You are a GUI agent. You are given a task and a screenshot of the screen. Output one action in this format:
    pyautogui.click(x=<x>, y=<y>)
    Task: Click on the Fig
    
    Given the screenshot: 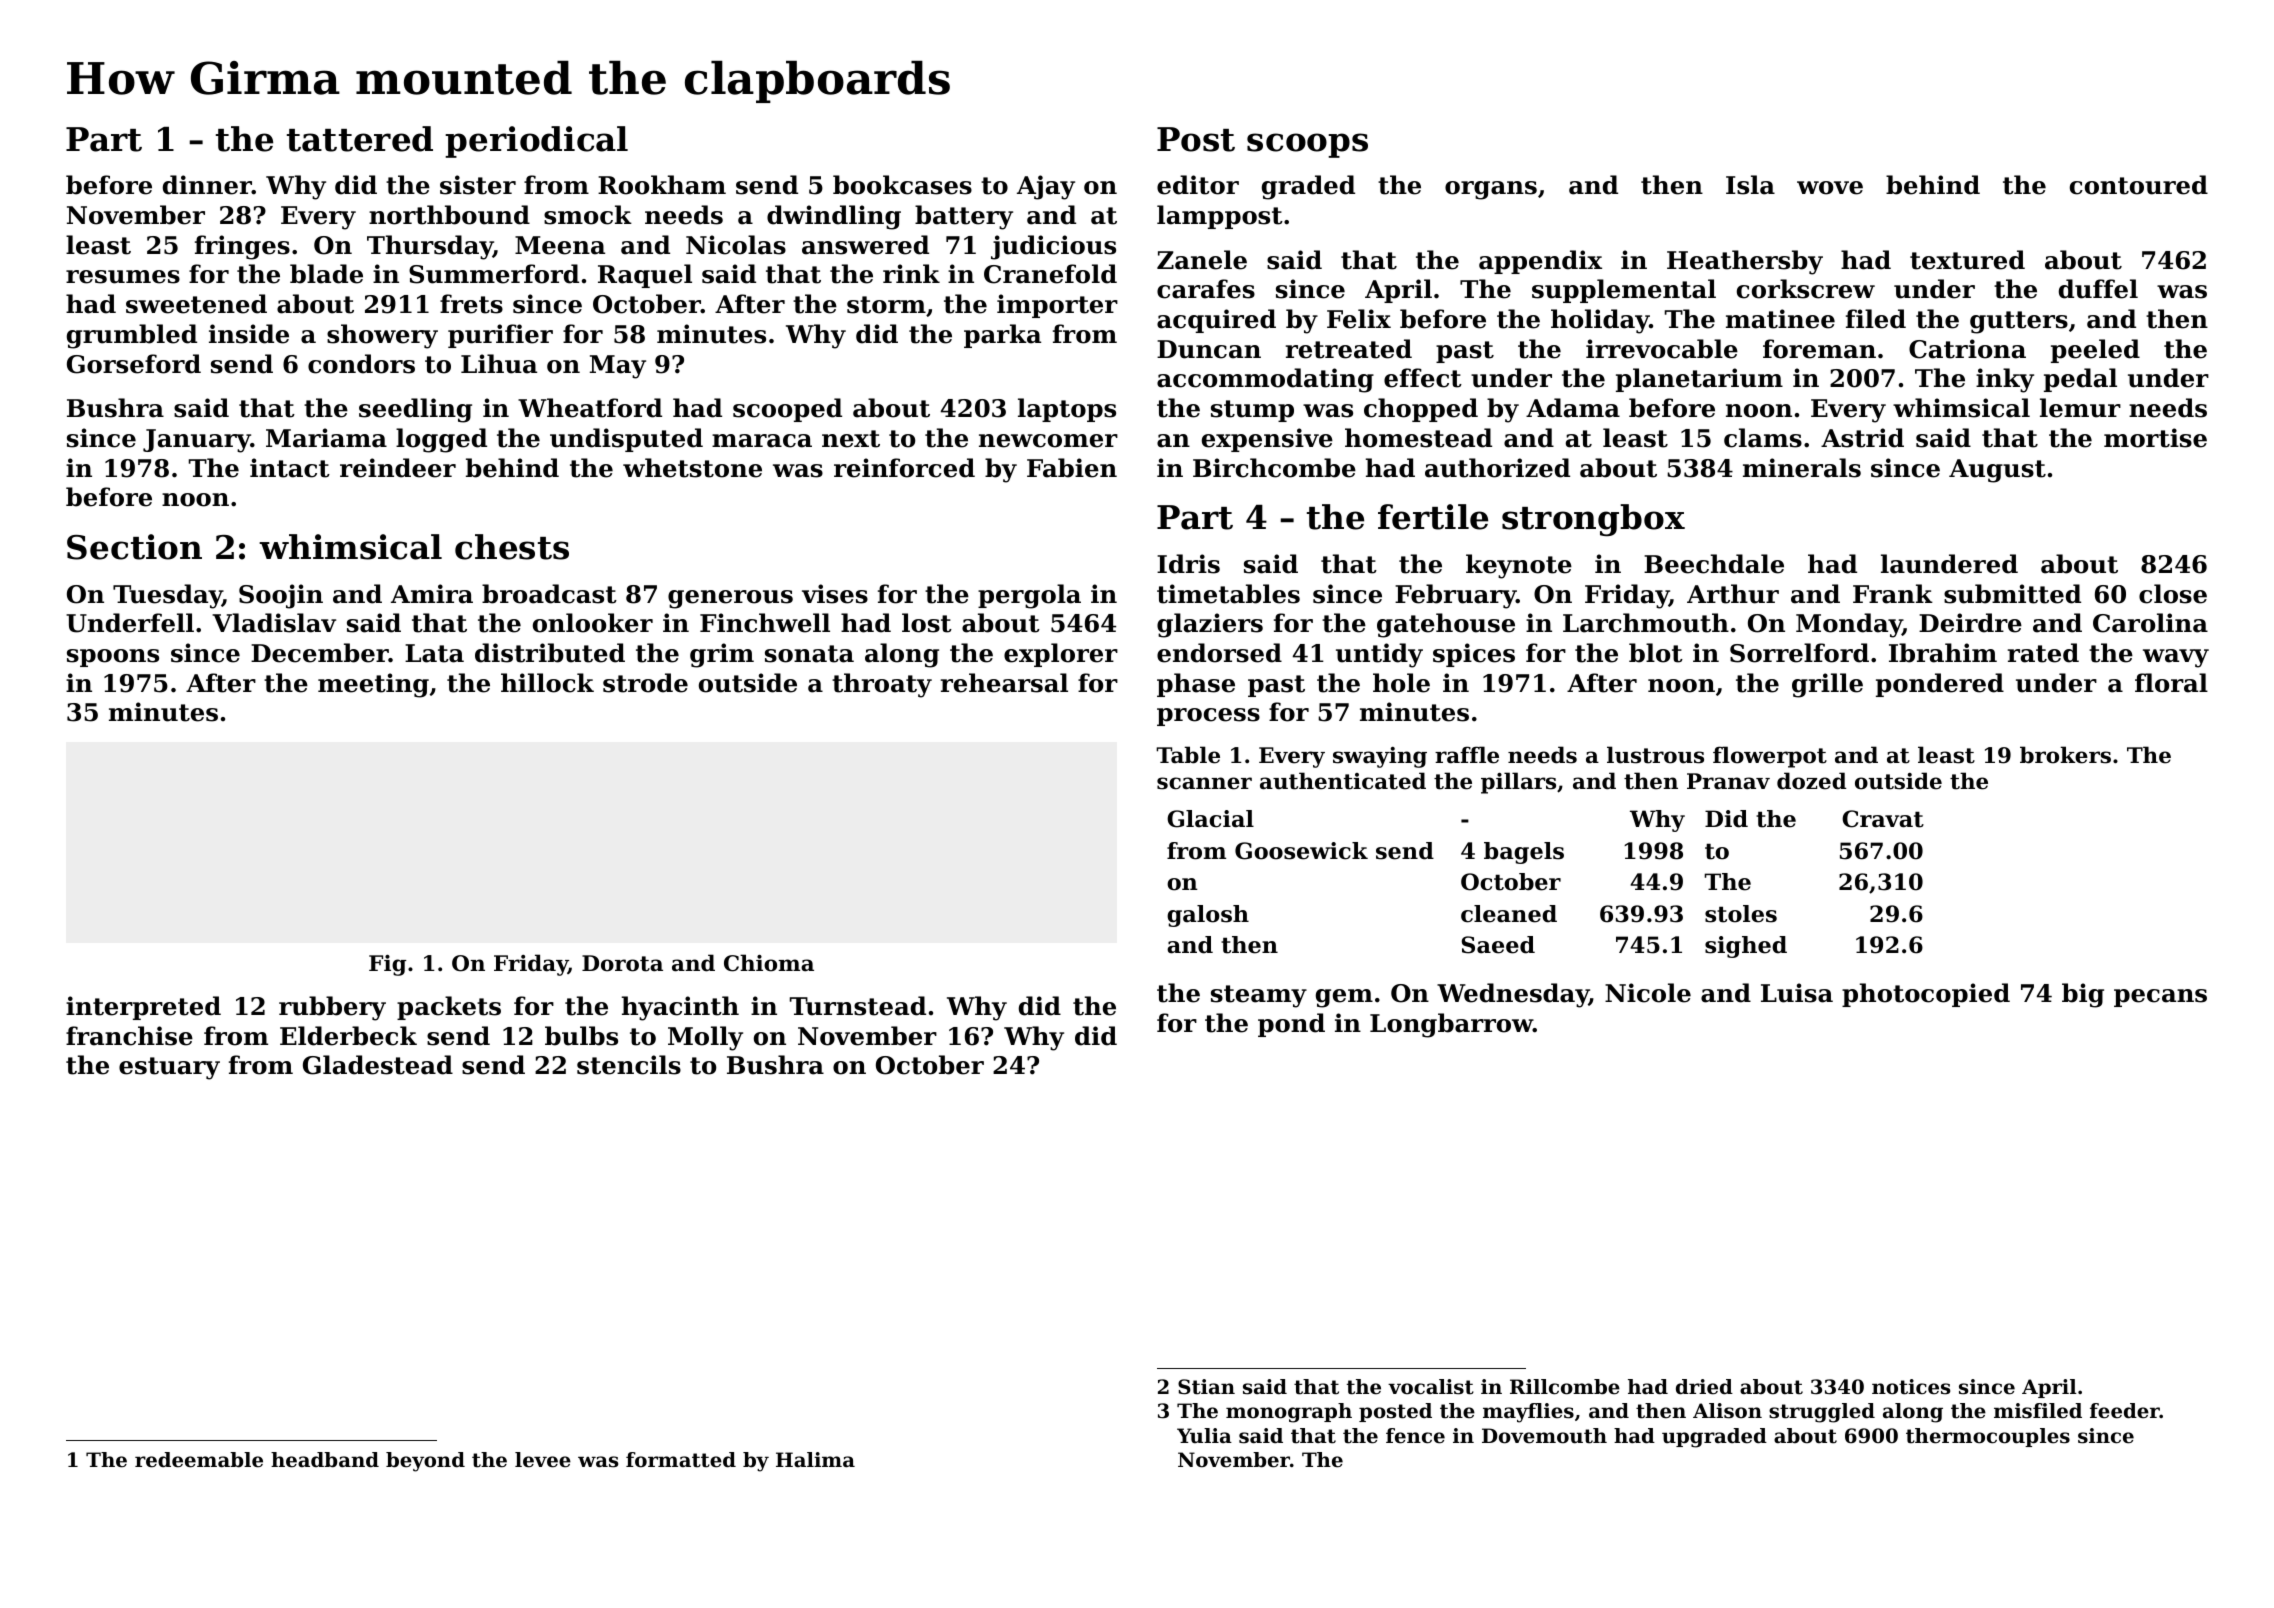 What is the action you would take?
    pyautogui.click(x=387, y=965)
